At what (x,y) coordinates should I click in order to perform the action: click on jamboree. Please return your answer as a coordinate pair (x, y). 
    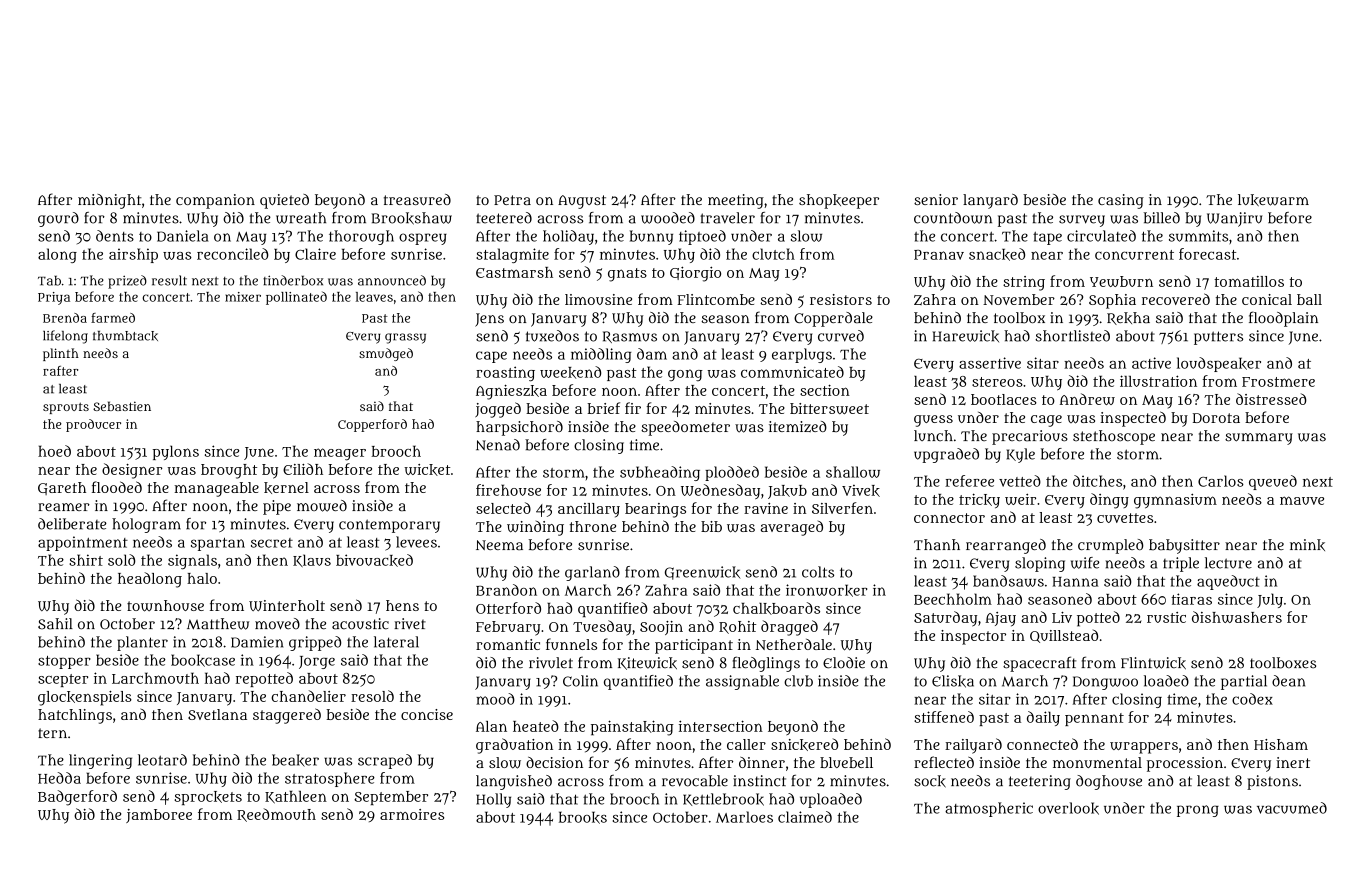
    Looking at the image, I should click on (159, 816).
